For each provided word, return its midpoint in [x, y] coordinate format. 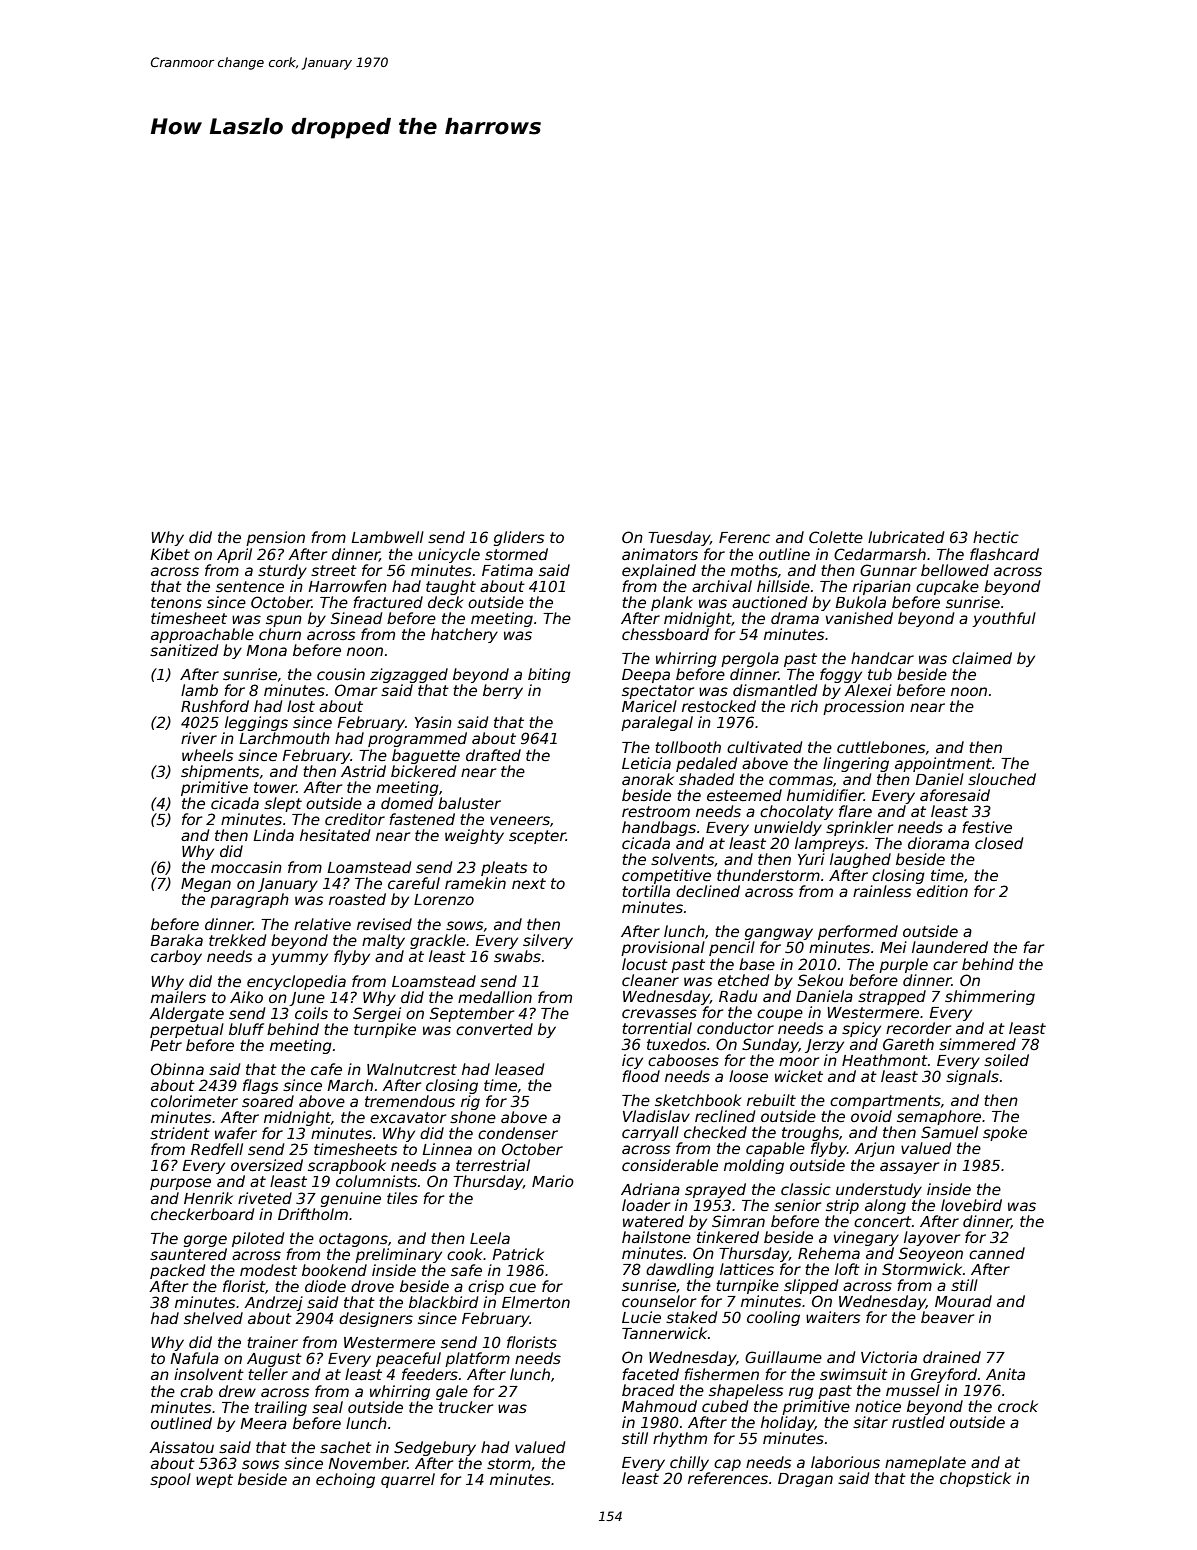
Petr [166, 1045]
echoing [345, 1480]
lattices [747, 1269]
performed [858, 932]
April [234, 555]
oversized [267, 1165]
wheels [207, 755]
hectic [996, 537]
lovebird [971, 1205]
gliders [519, 538]
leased [519, 1069]
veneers [520, 820]
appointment [943, 764]
